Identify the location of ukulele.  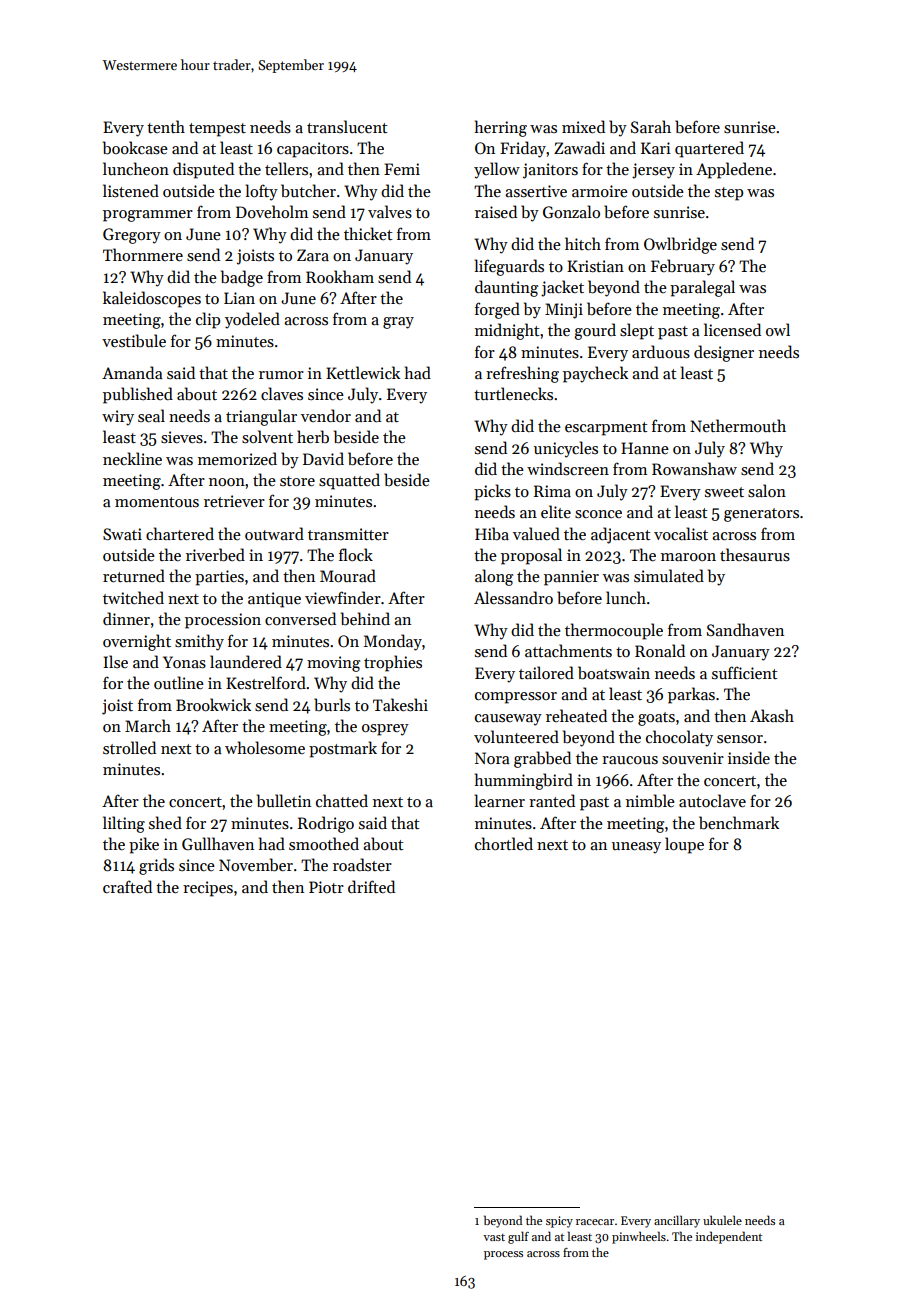
(722, 1220).
